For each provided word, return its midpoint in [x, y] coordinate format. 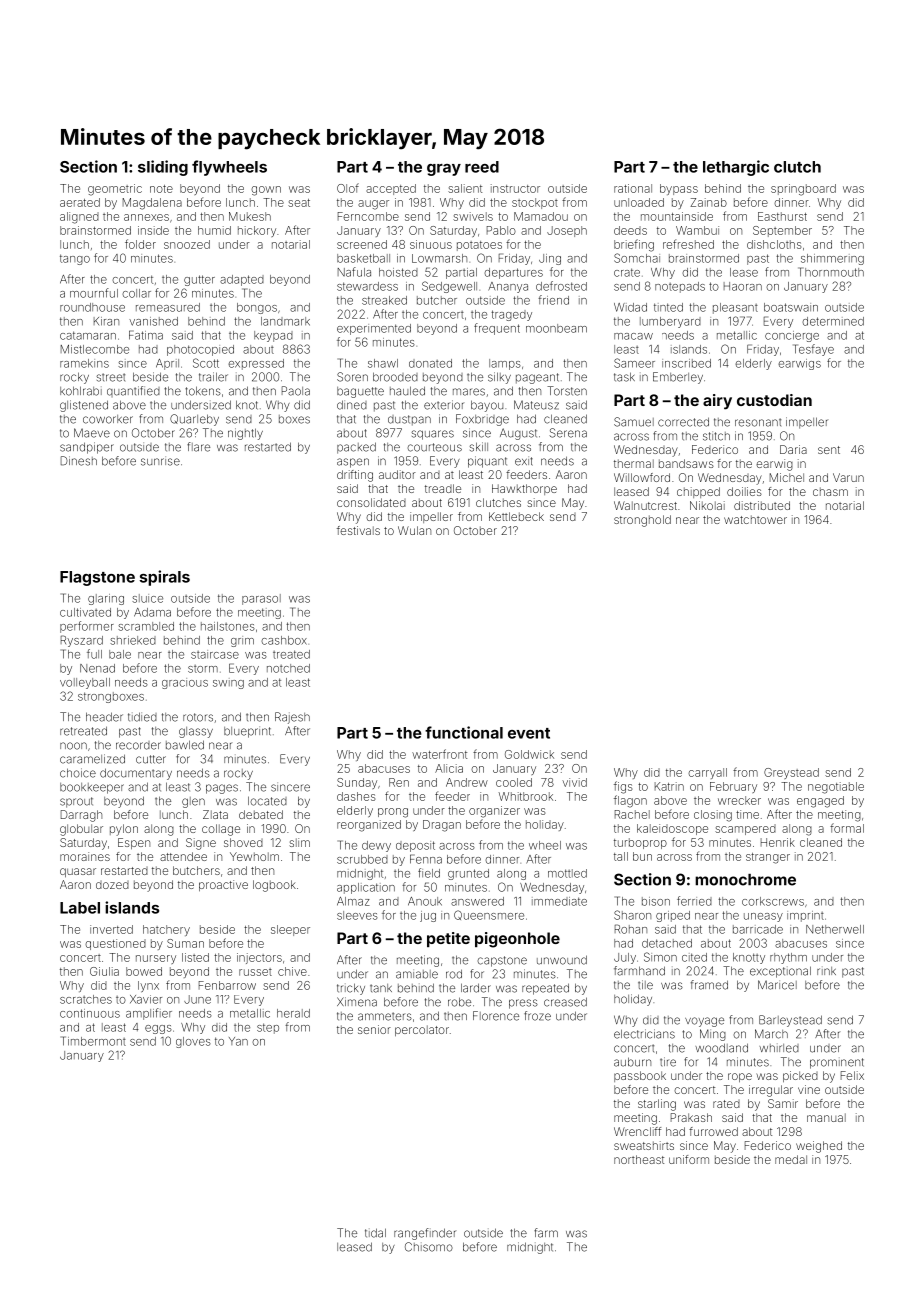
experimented [374, 329]
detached [667, 943]
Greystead [791, 773]
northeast [639, 1159]
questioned [115, 944]
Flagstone [97, 578]
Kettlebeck [516, 516]
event [529, 733]
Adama [152, 612]
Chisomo [429, 1247]
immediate [559, 901]
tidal [375, 1233]
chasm [830, 491]
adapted [242, 280]
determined [833, 321]
